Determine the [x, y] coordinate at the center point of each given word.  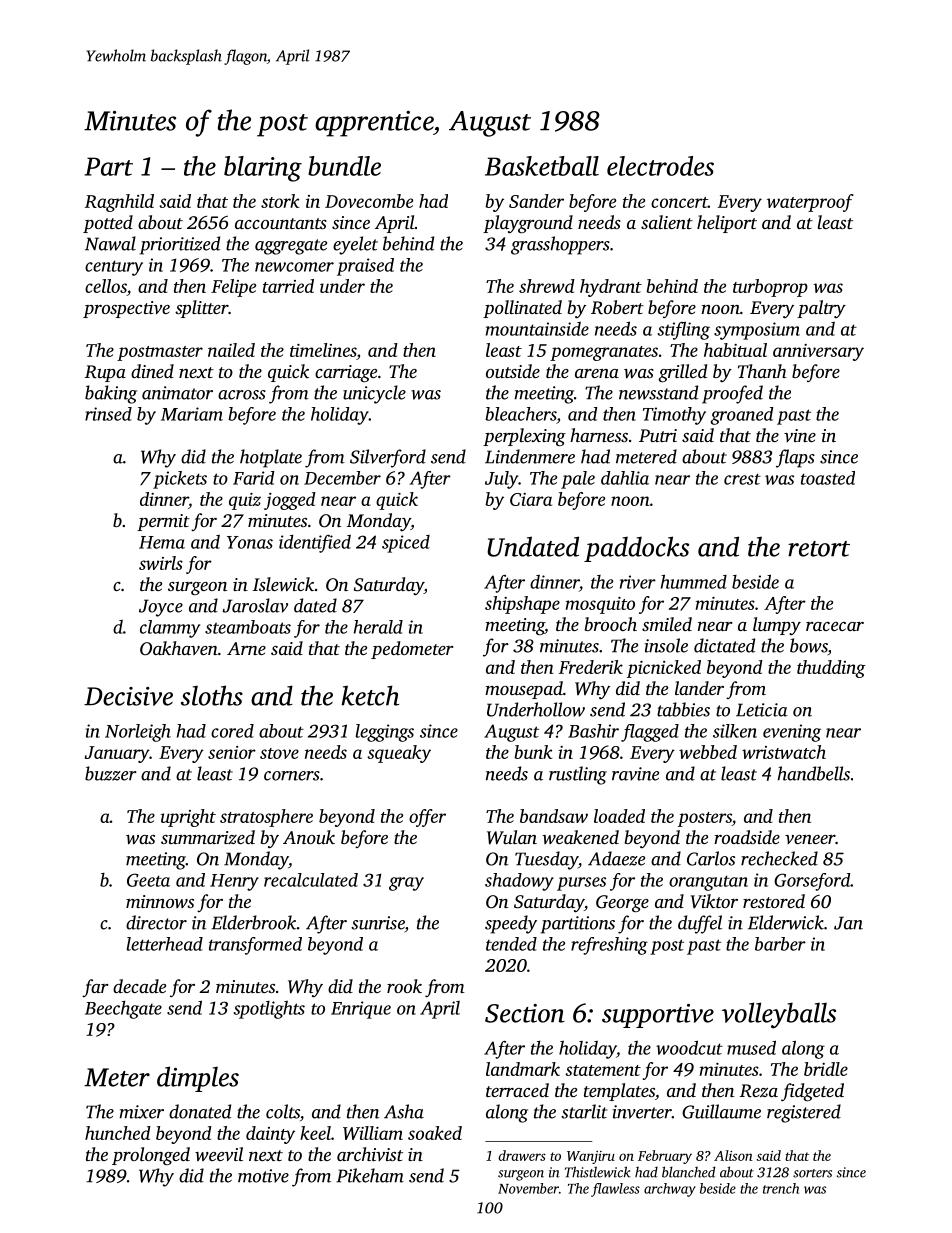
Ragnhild [119, 203]
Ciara [531, 499]
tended [511, 944]
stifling [684, 330]
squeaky [399, 754]
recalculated [311, 880]
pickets [180, 480]
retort [819, 549]
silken [735, 731]
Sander [536, 201]
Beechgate [123, 1010]
